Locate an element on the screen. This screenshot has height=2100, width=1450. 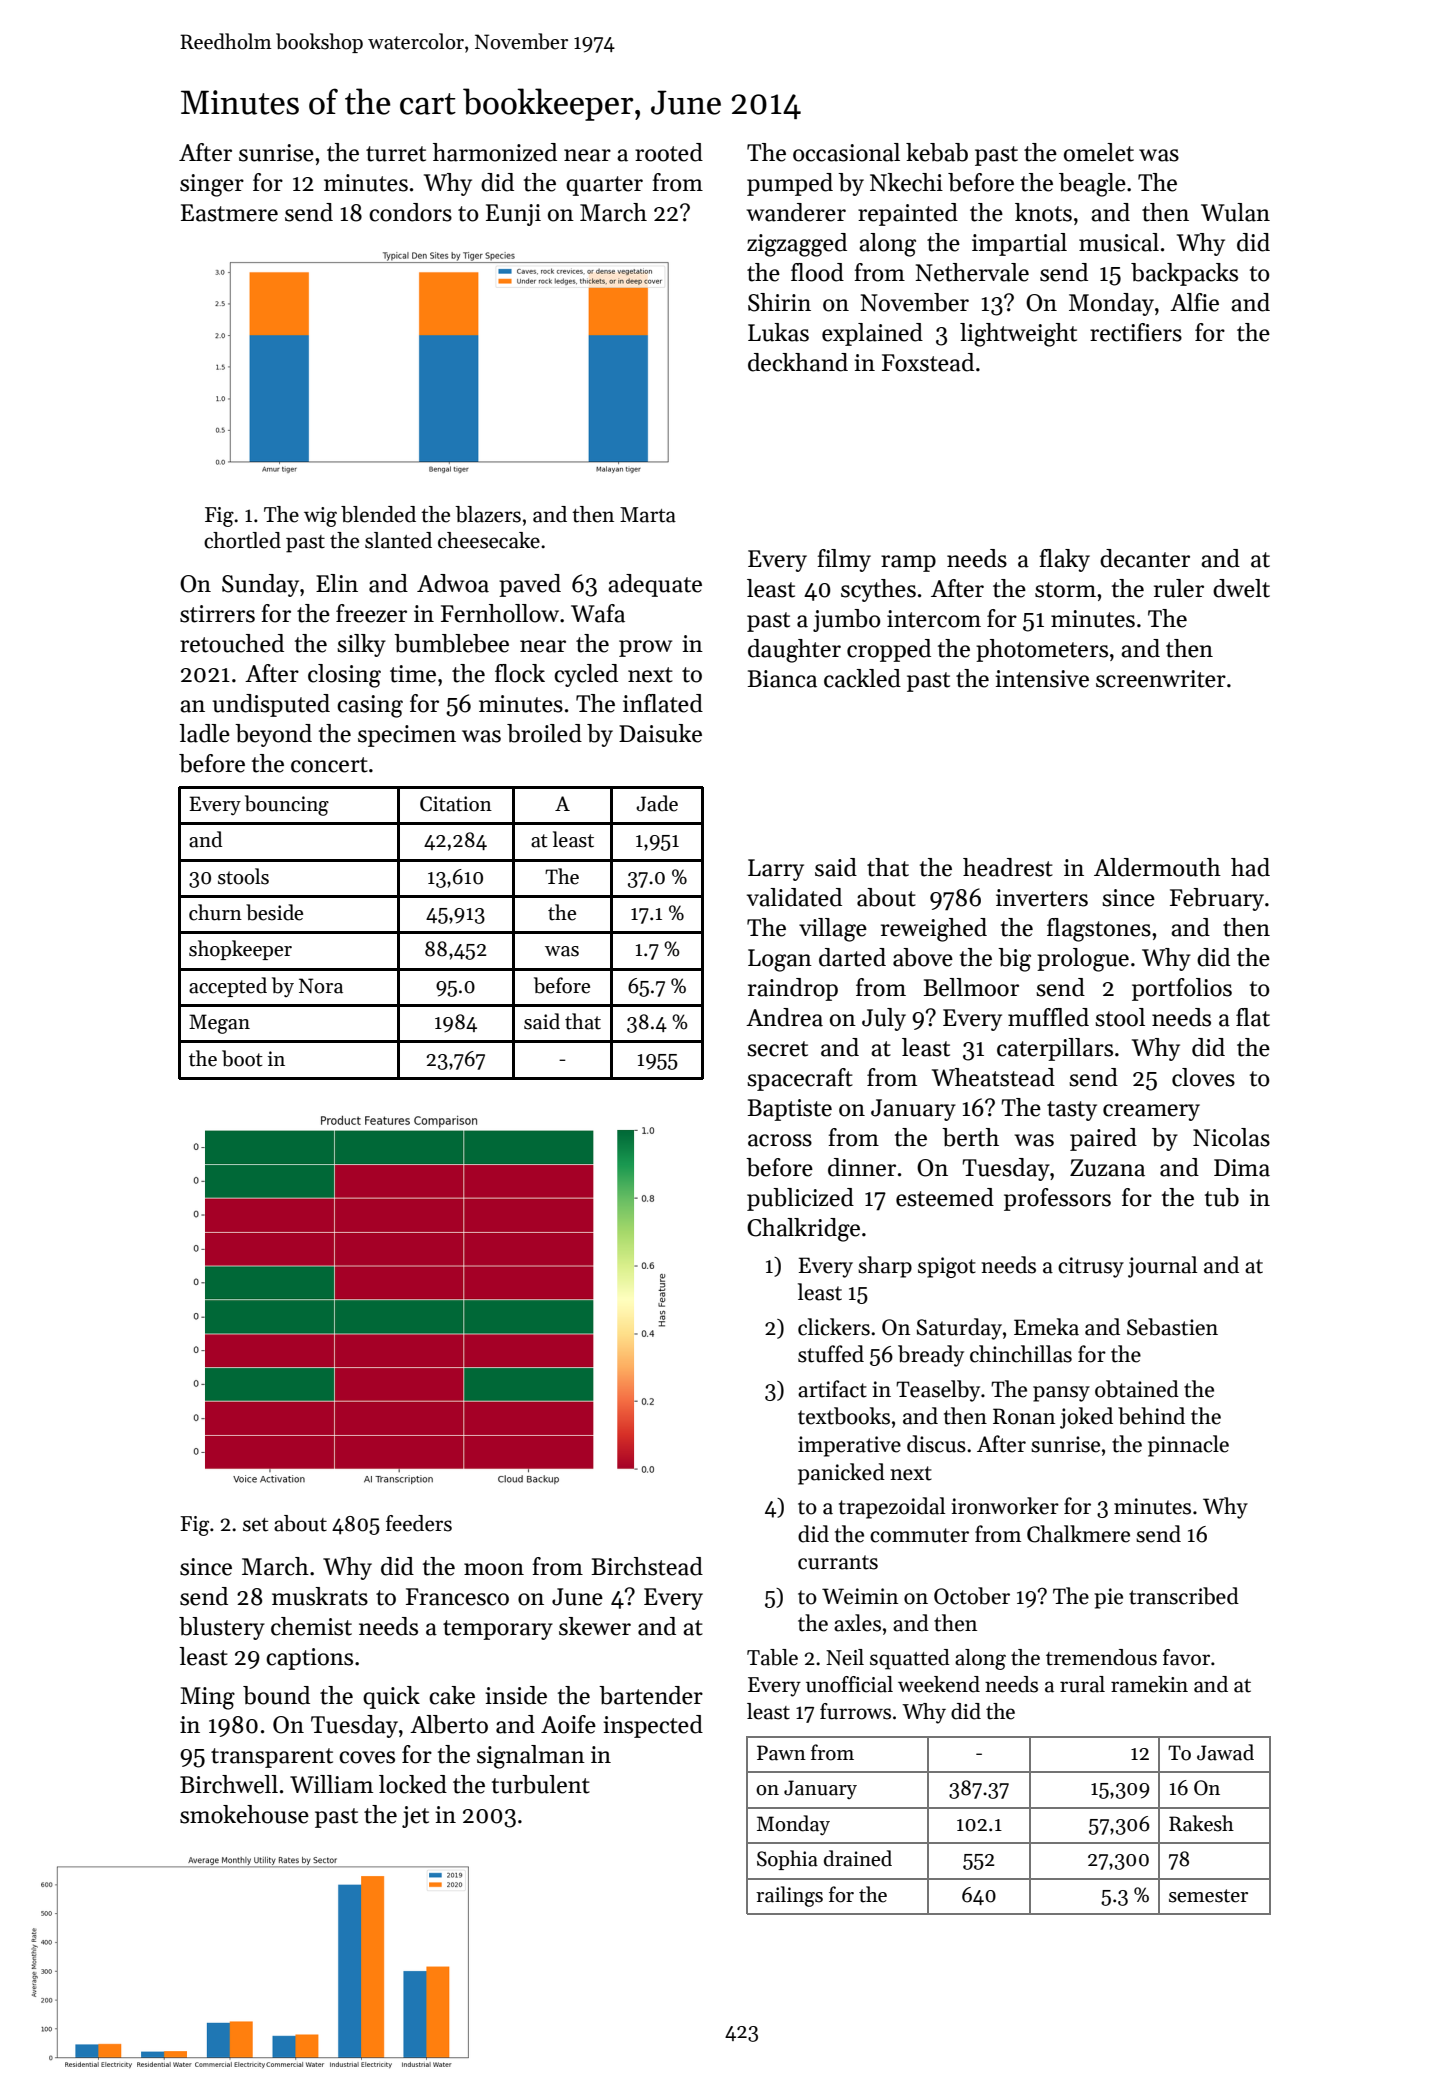
jet is located at coordinates (415, 1817).
